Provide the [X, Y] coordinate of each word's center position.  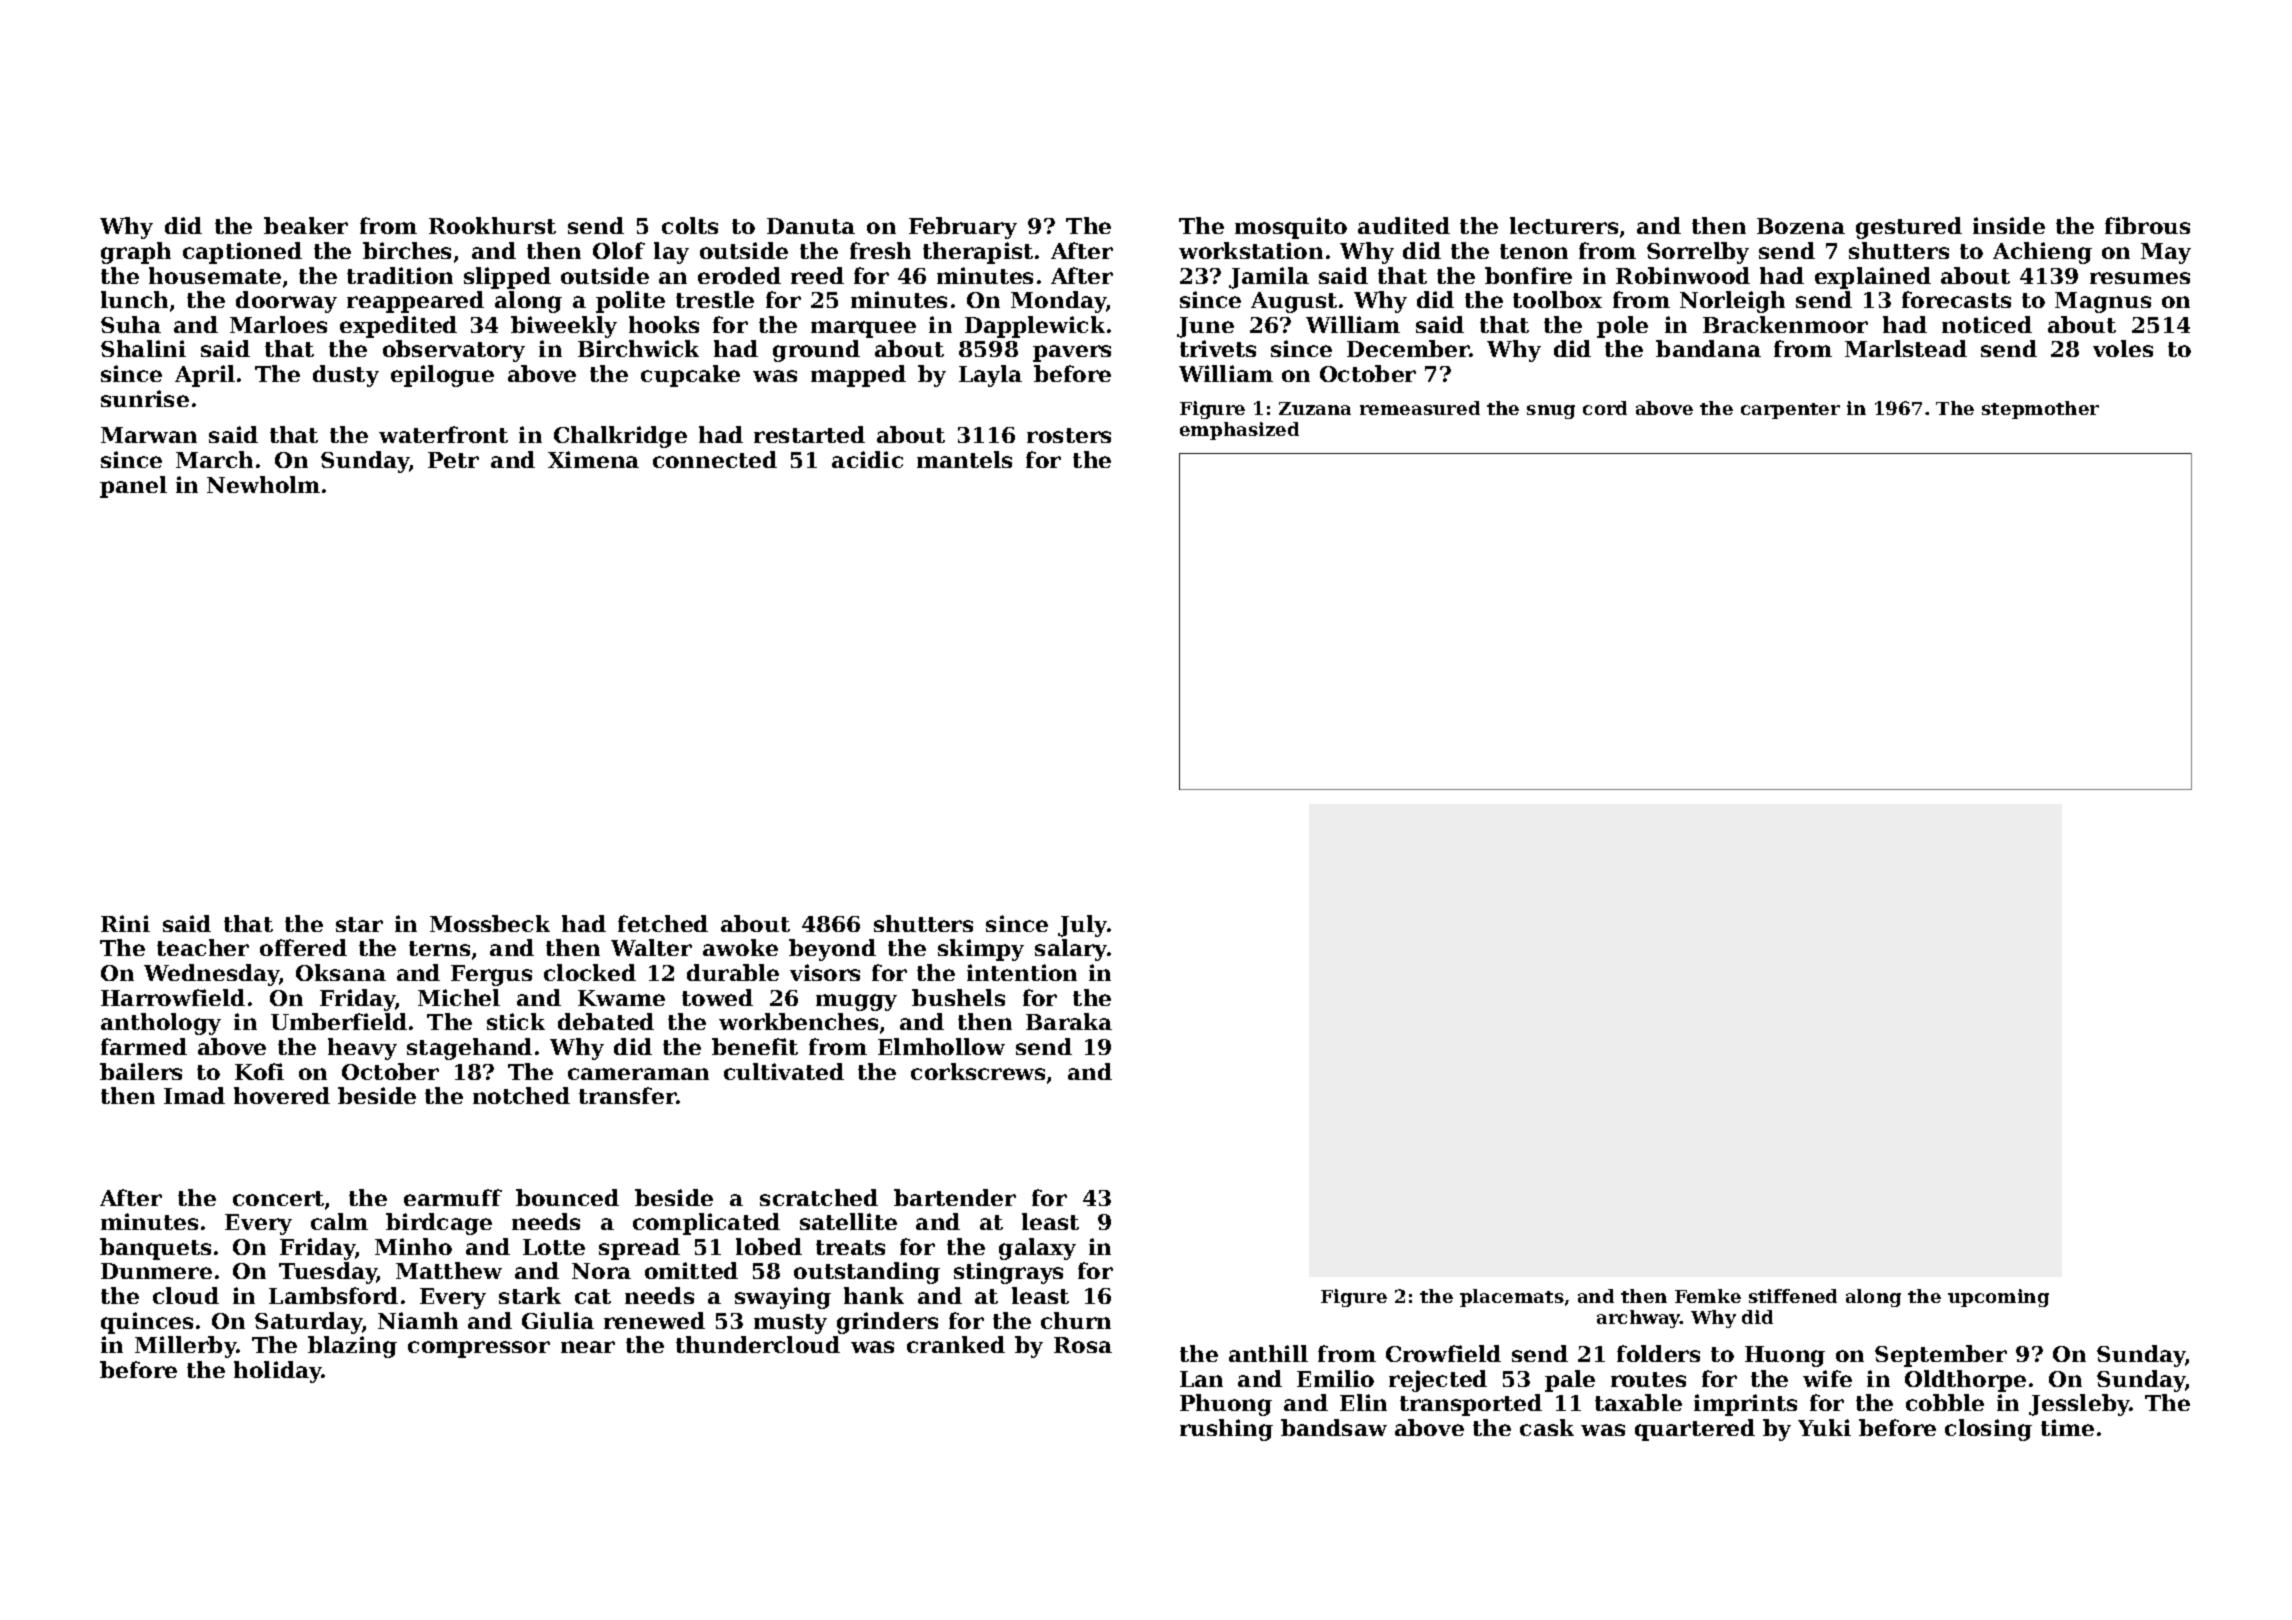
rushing [1226, 1430]
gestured [1909, 228]
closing [1988, 1430]
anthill [1268, 1353]
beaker [306, 225]
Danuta [811, 226]
